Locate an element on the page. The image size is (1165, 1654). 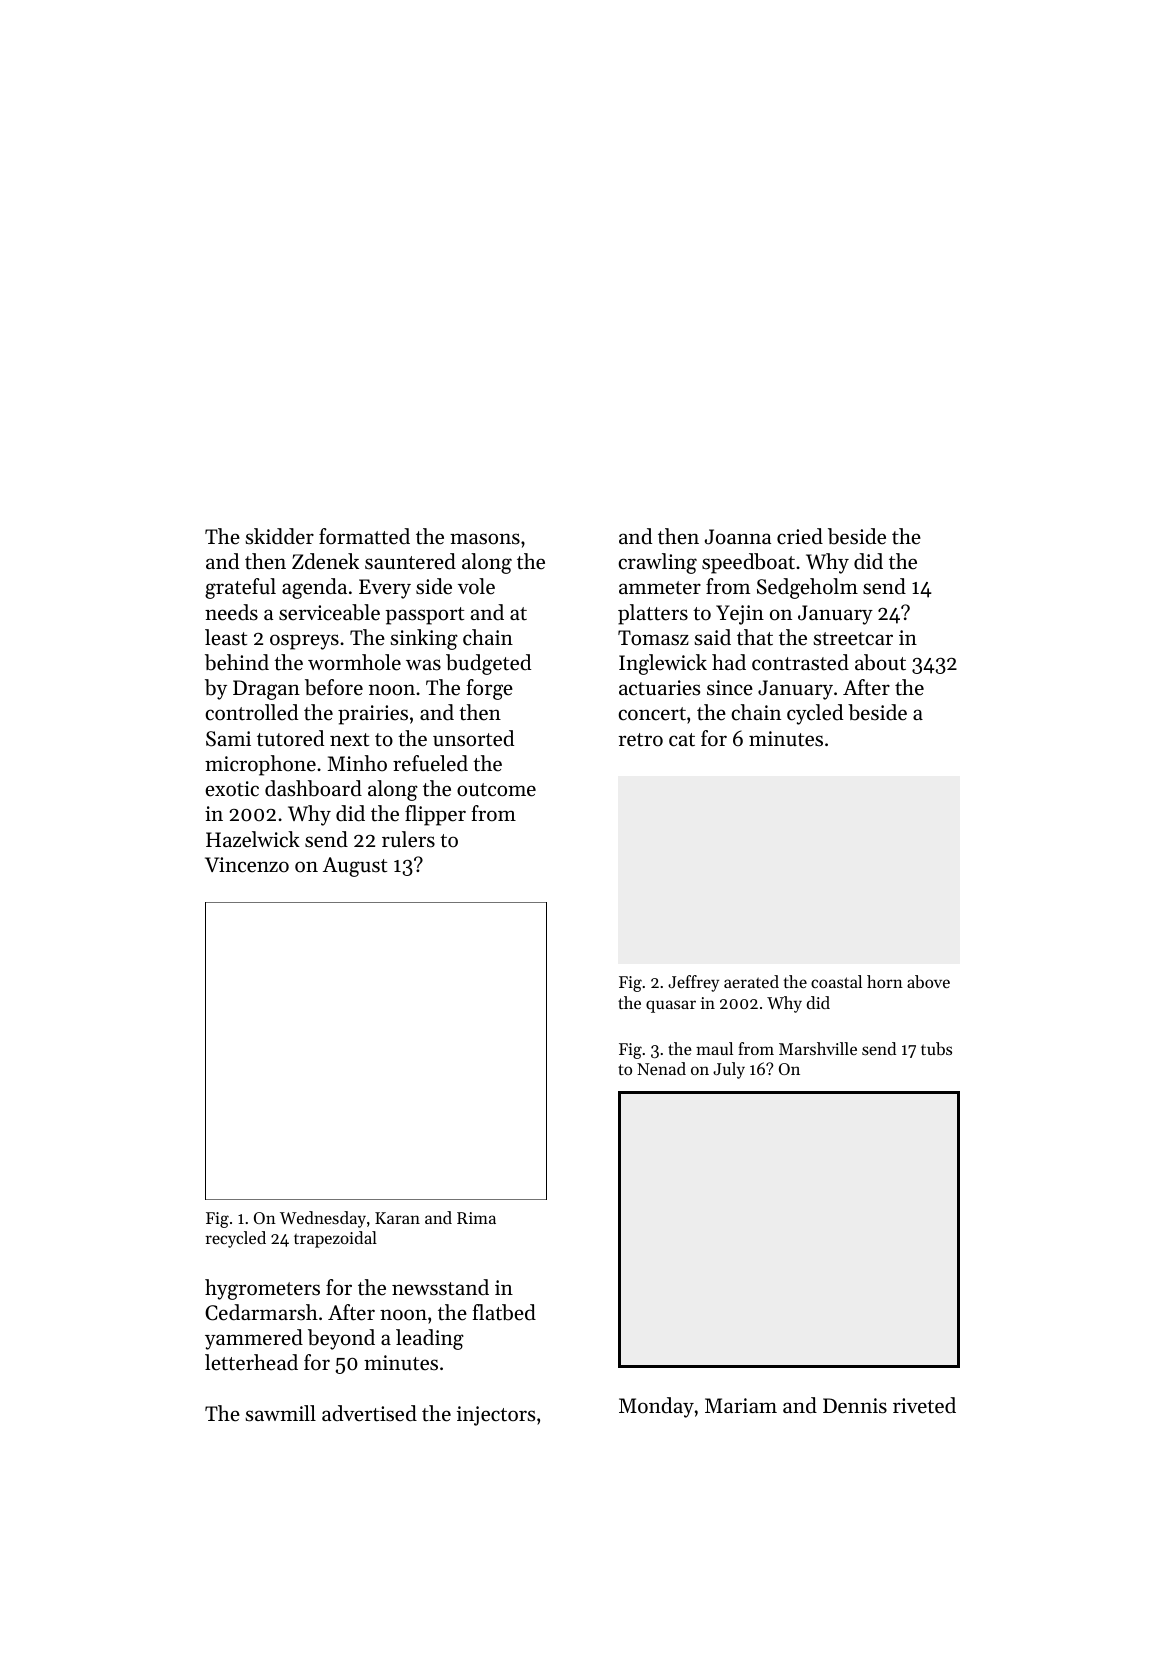
formatted is located at coordinates (364, 536).
